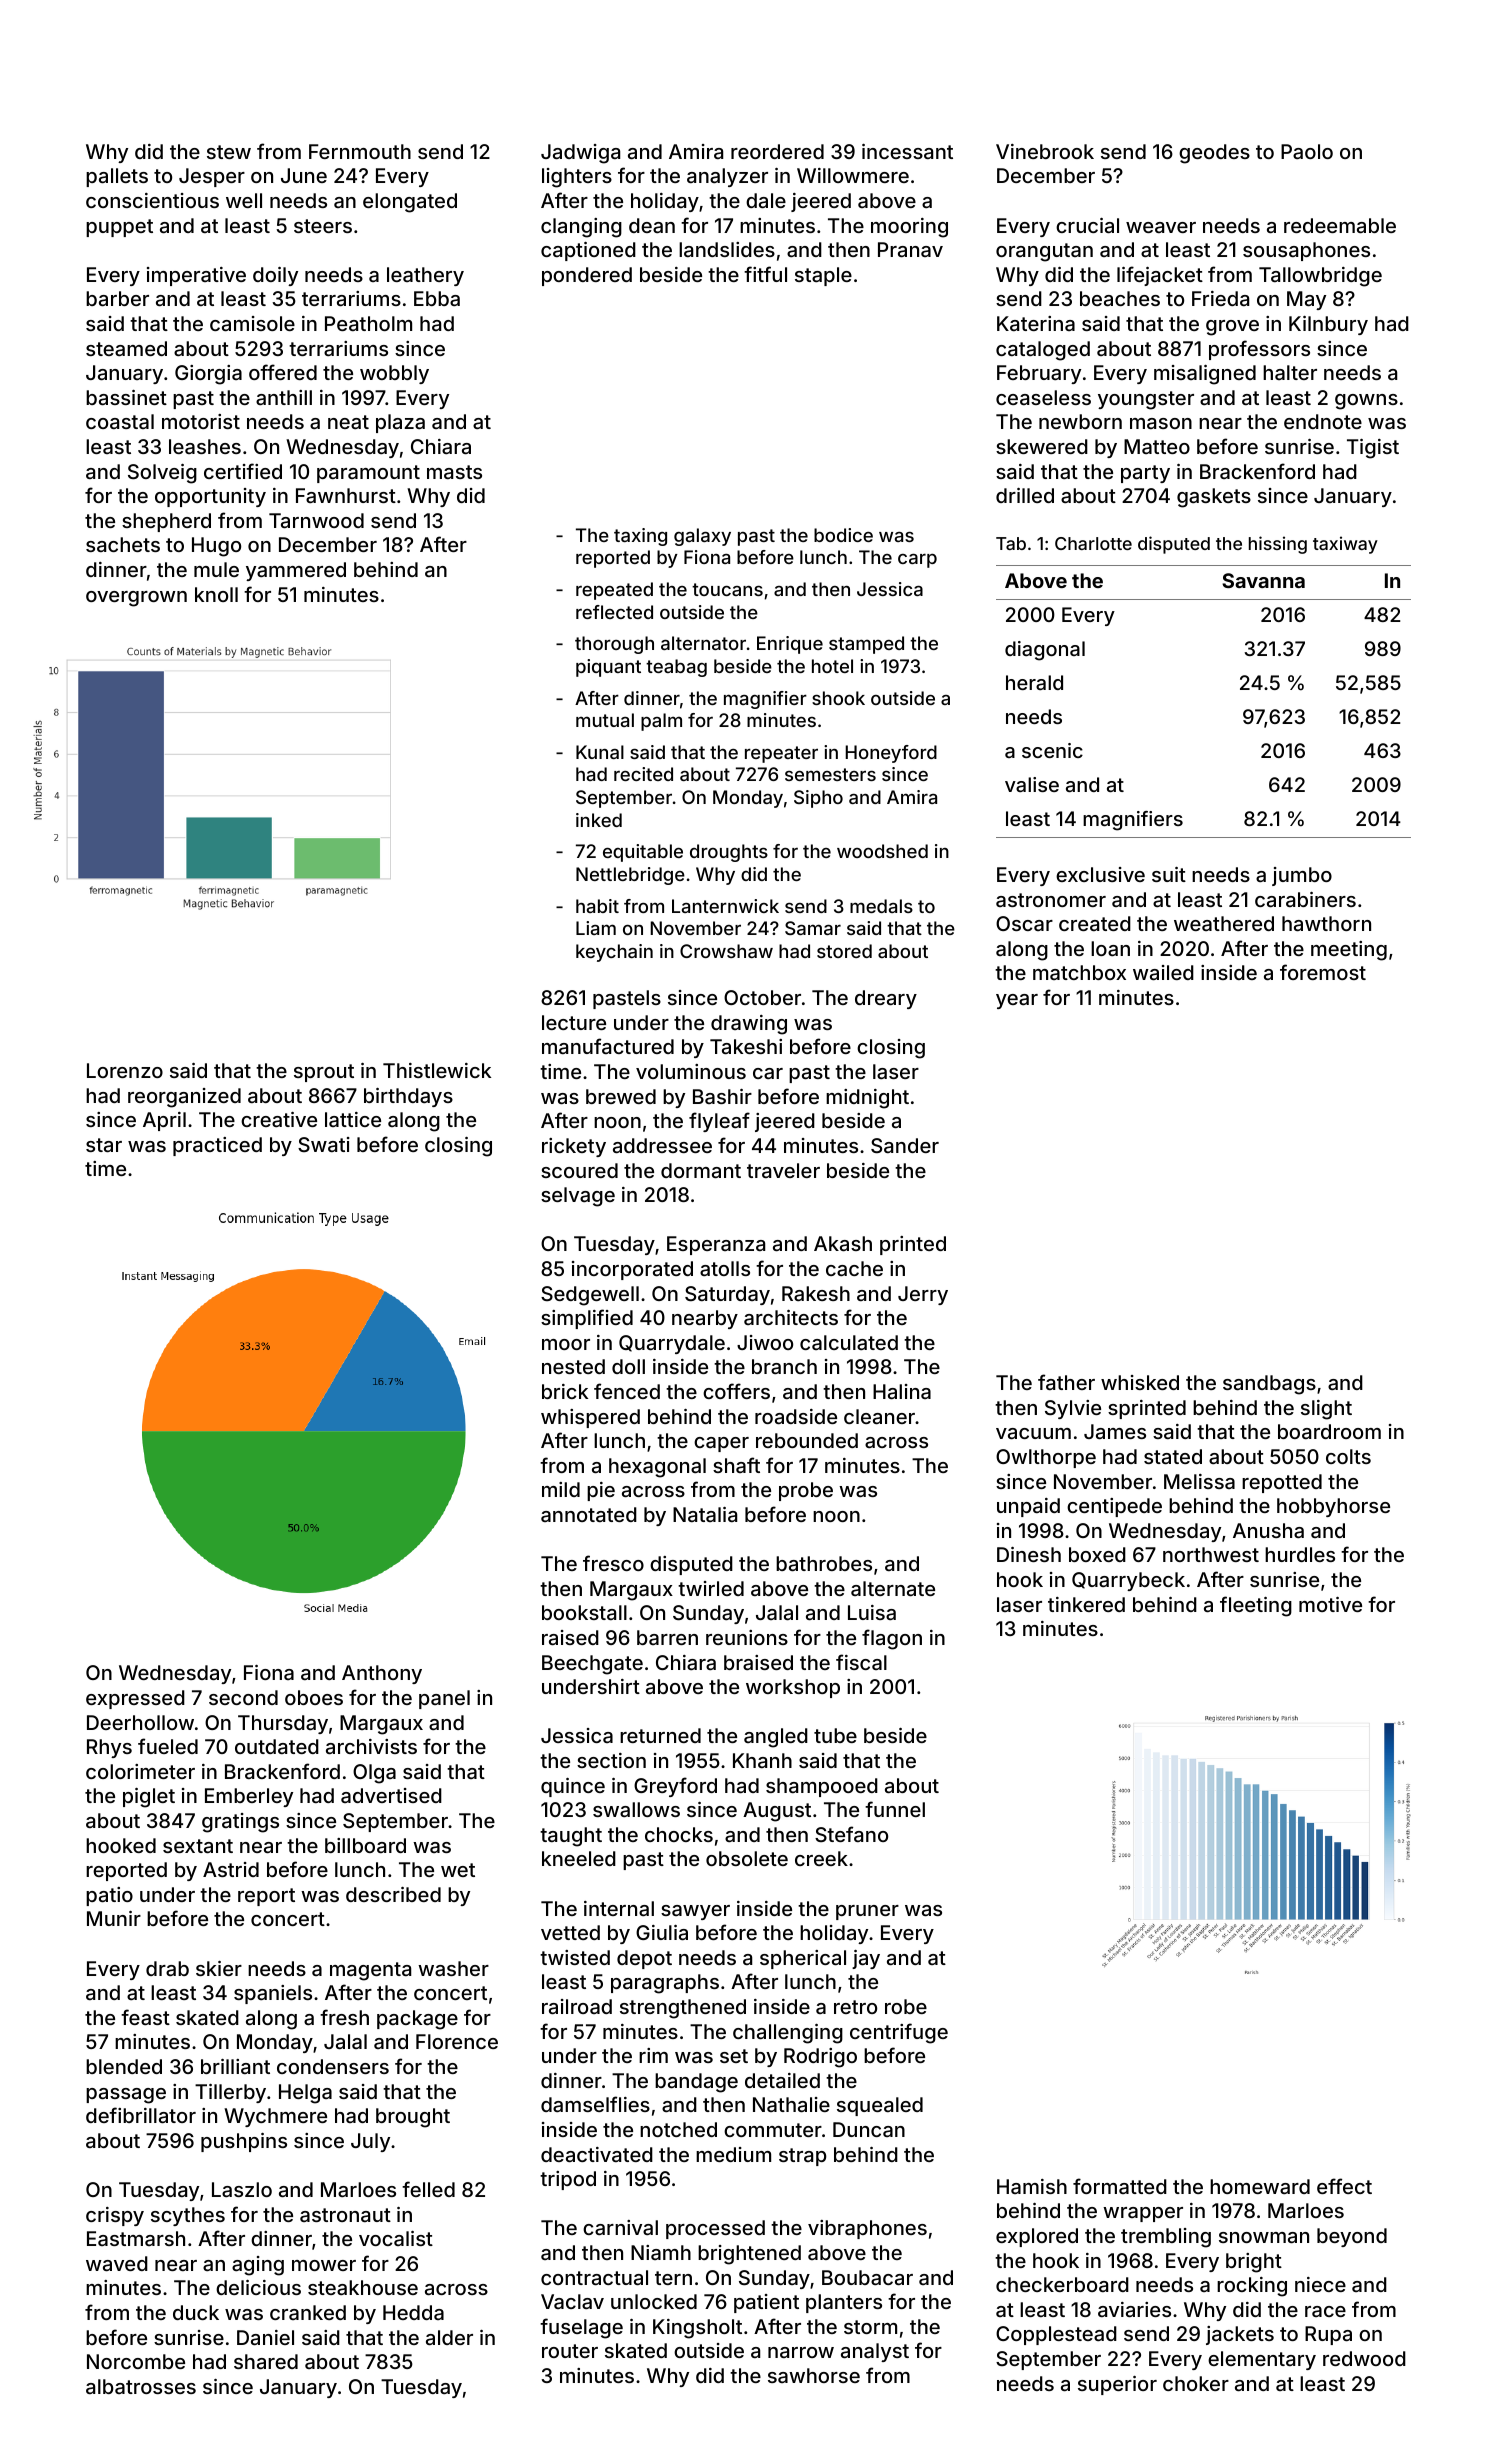  Describe the element at coordinates (212, 177) in the page. I see `Jesper` at that location.
